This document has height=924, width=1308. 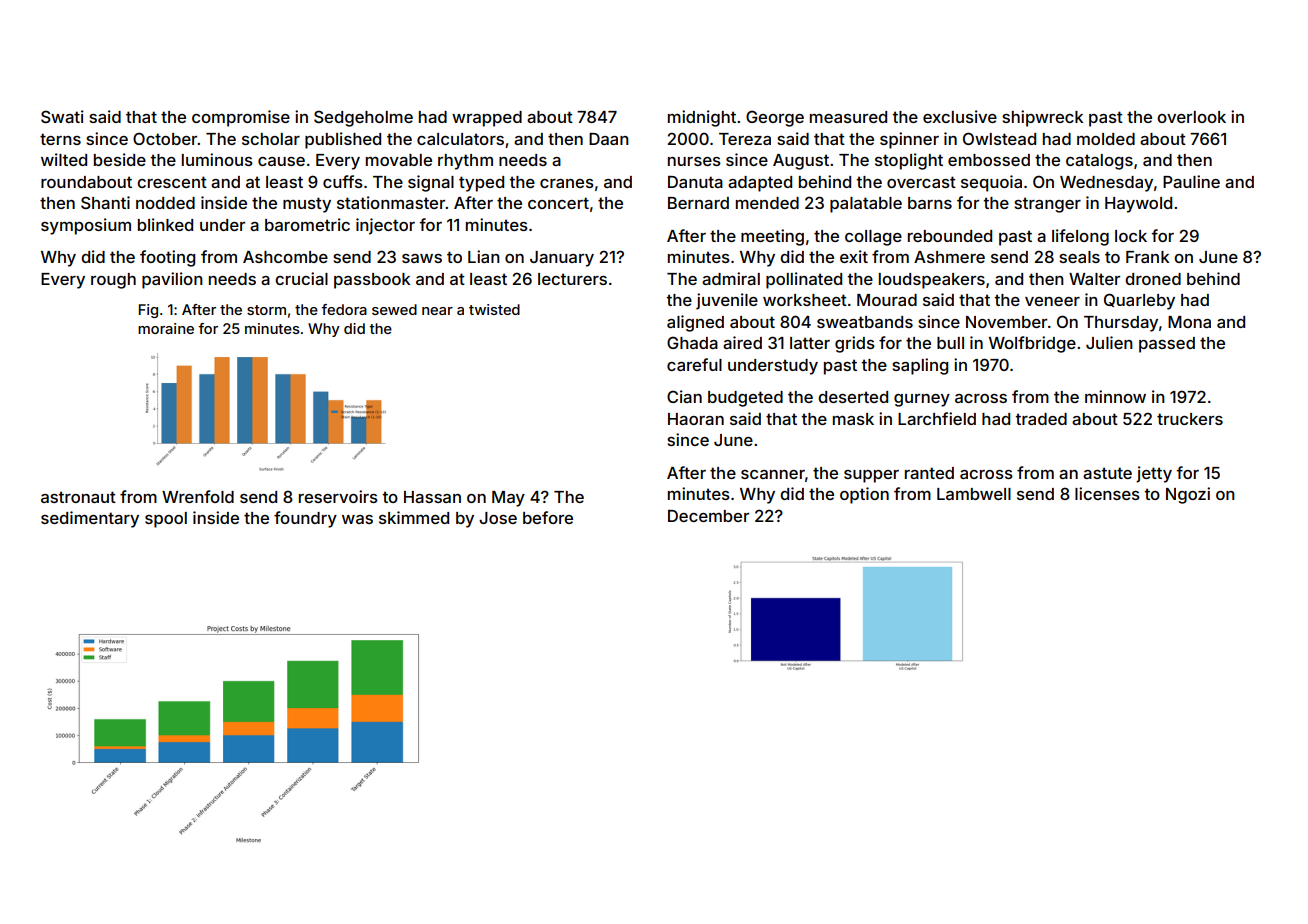 I want to click on spinner, so click(x=909, y=140).
